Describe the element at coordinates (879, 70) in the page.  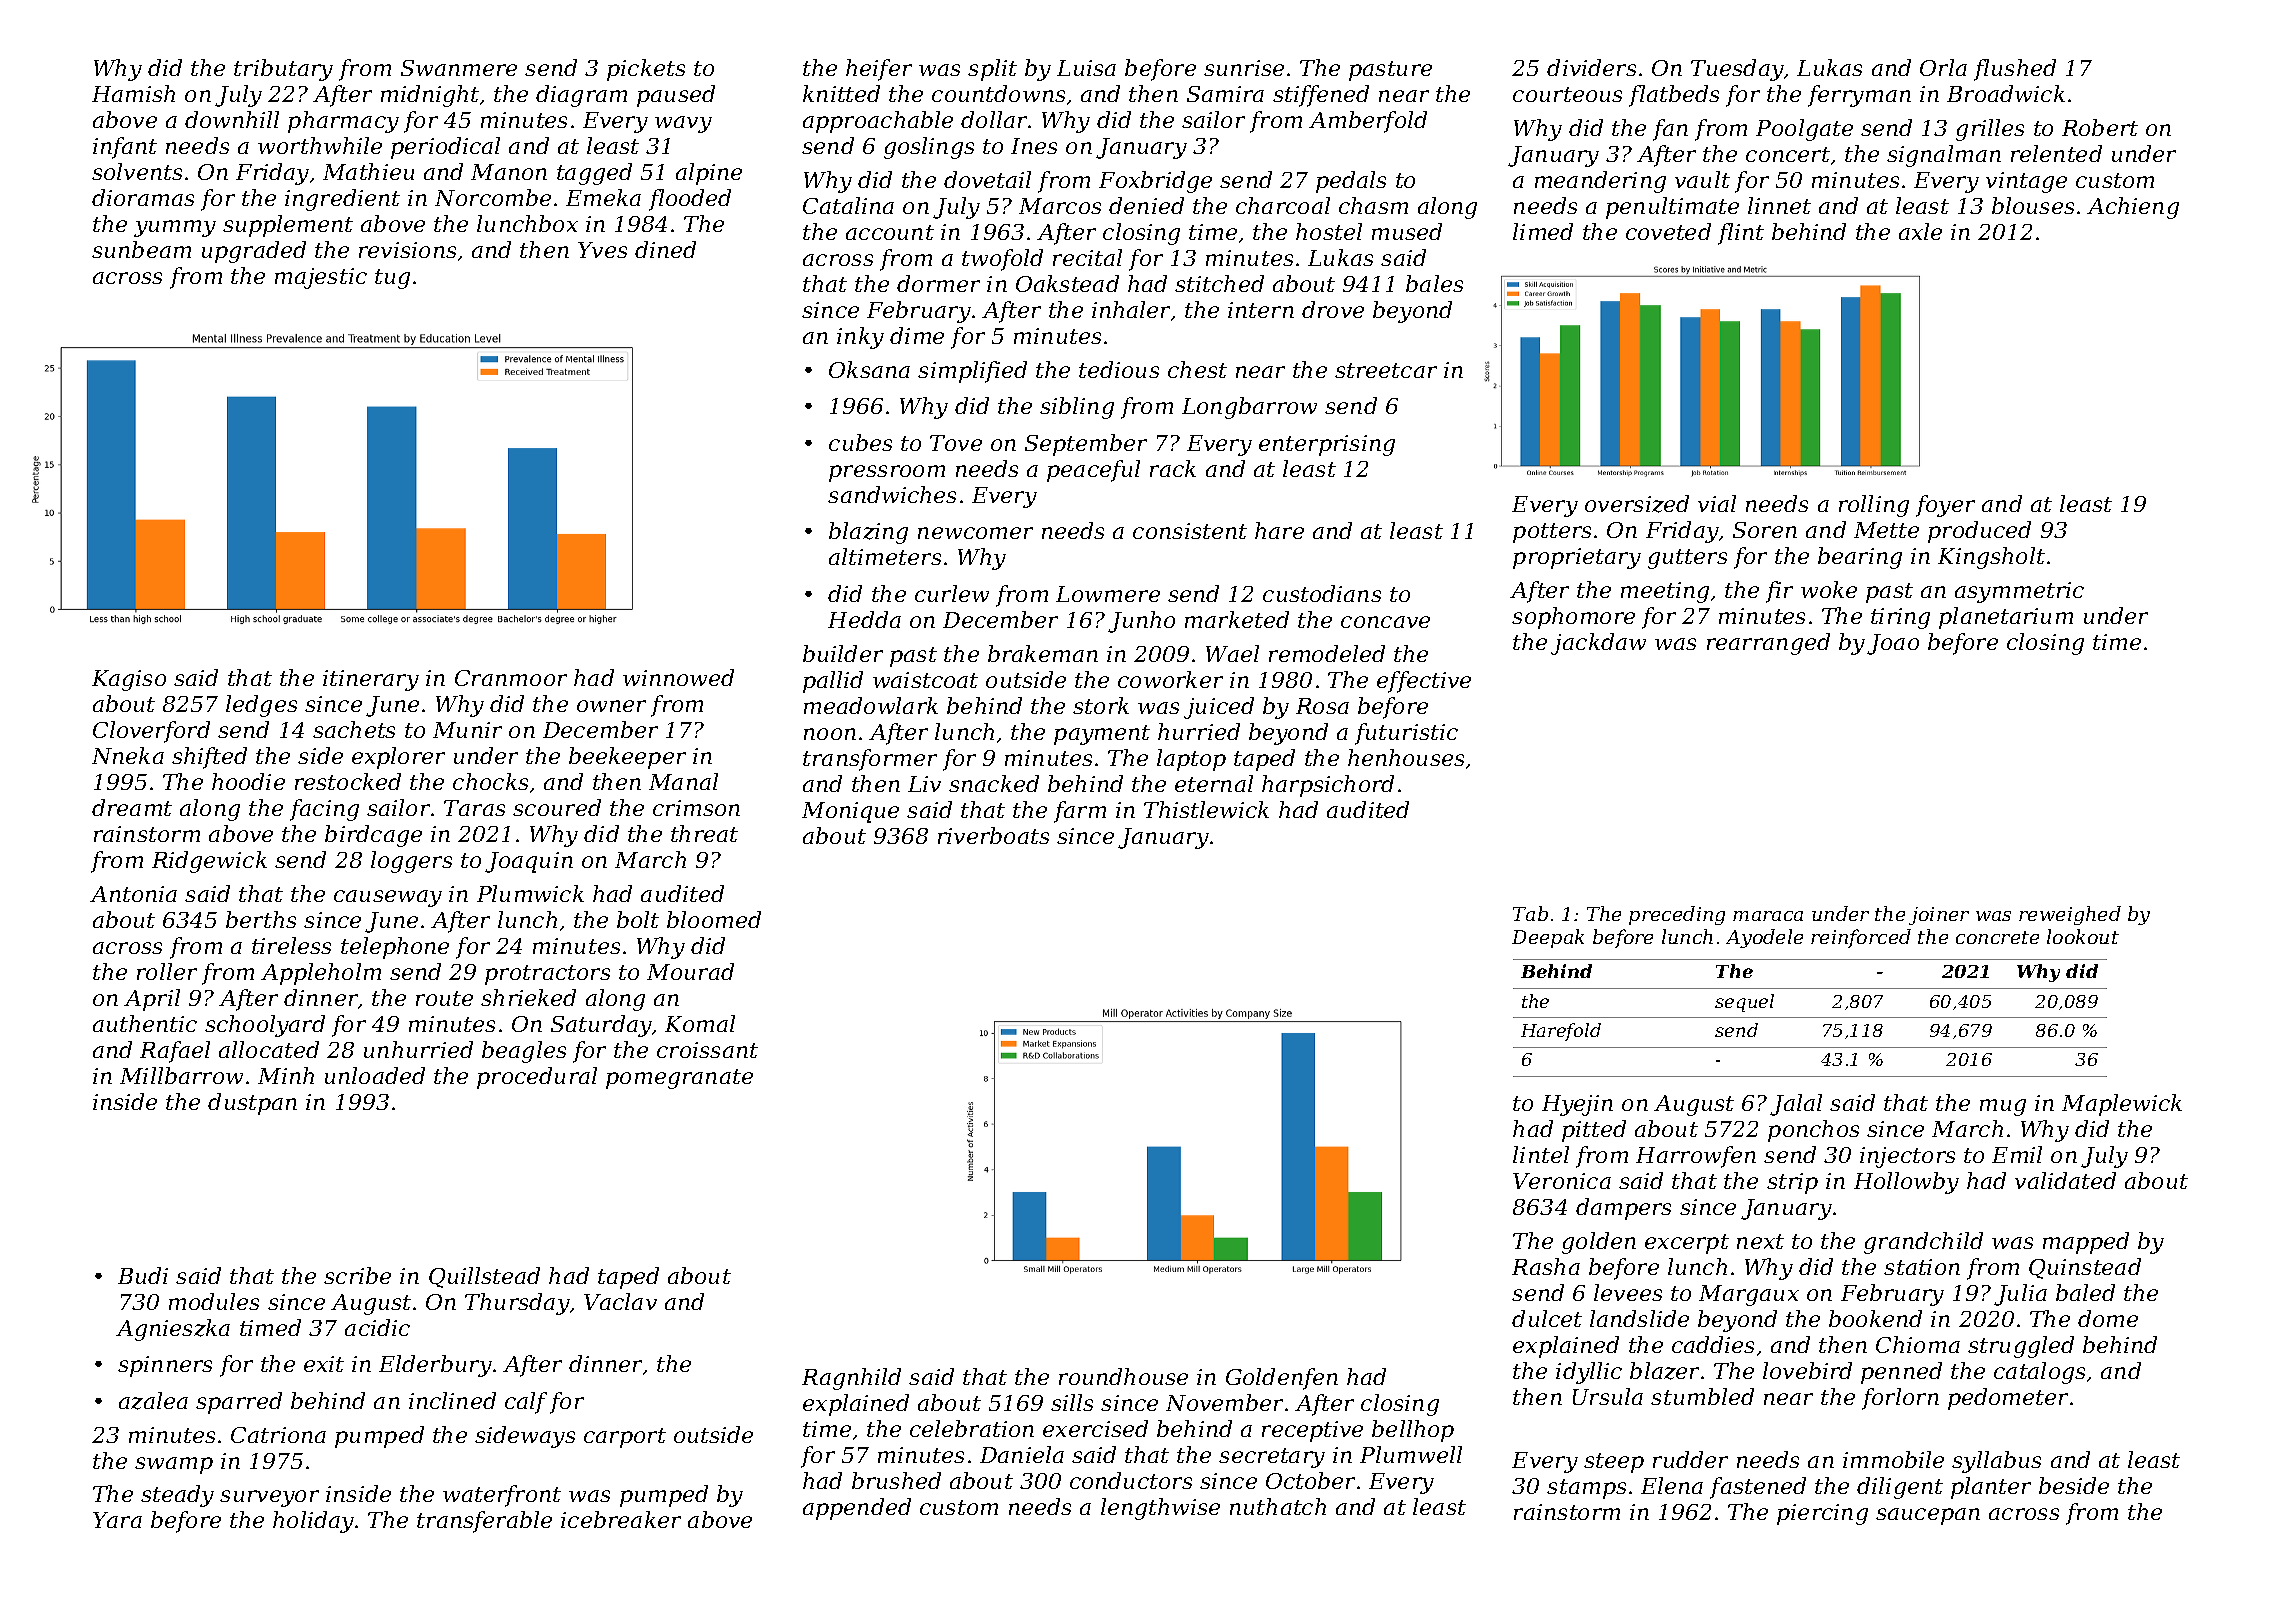
I see `heifer` at that location.
